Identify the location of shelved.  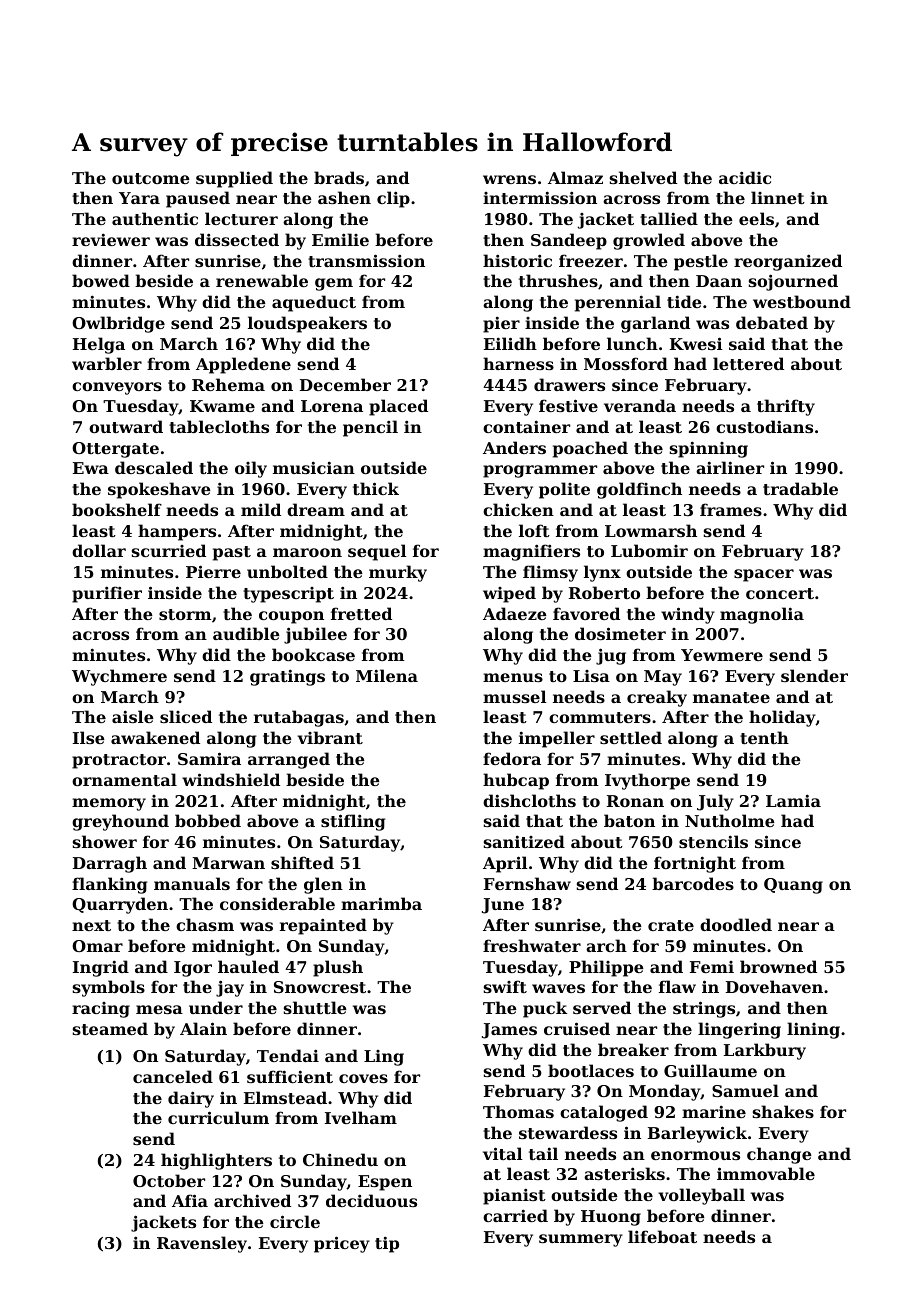
(643, 177).
